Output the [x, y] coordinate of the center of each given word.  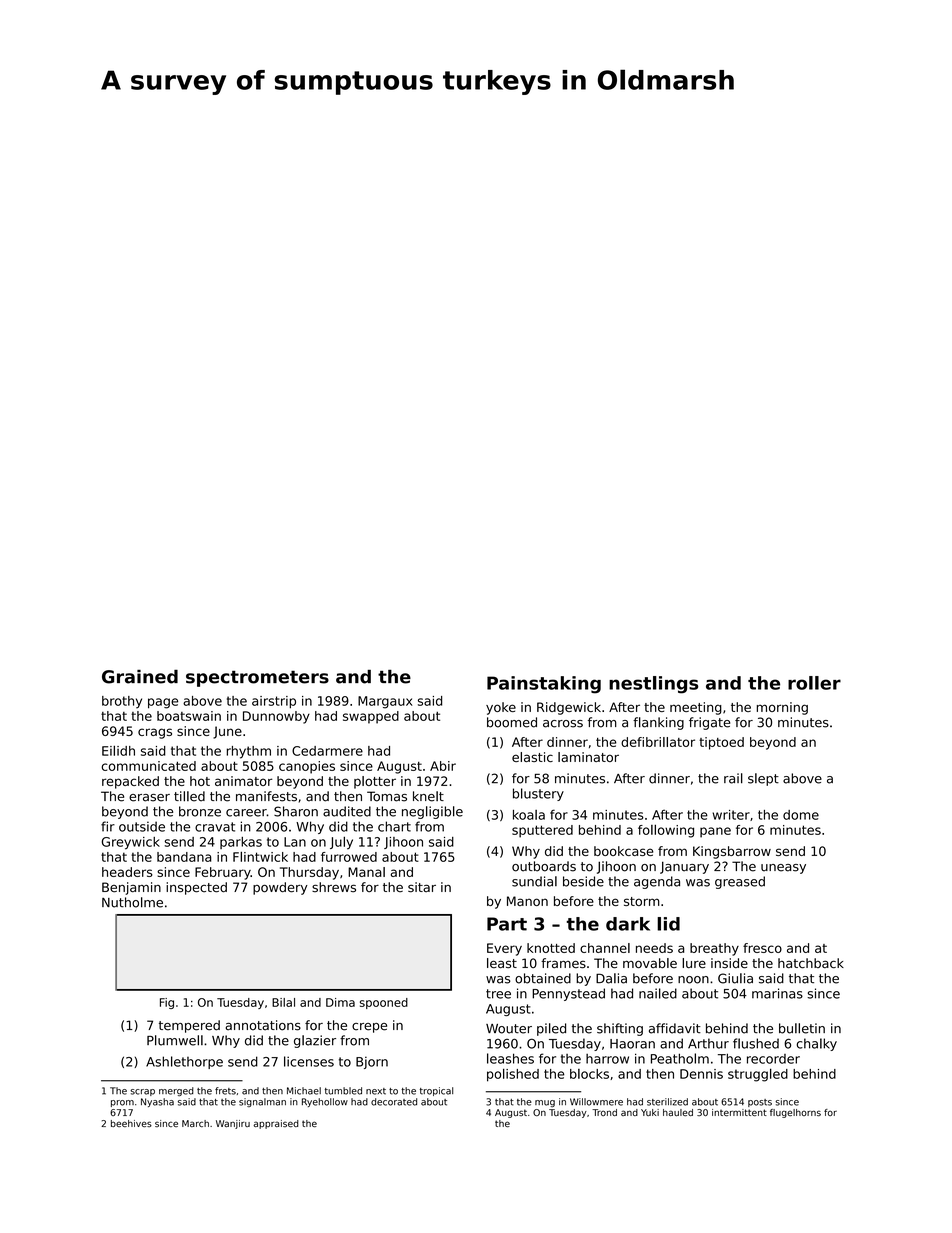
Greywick [131, 843]
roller [814, 683]
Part [507, 924]
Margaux [385, 702]
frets [225, 1091]
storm [642, 901]
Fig [167, 1003]
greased [740, 882]
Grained [140, 677]
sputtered [542, 831]
